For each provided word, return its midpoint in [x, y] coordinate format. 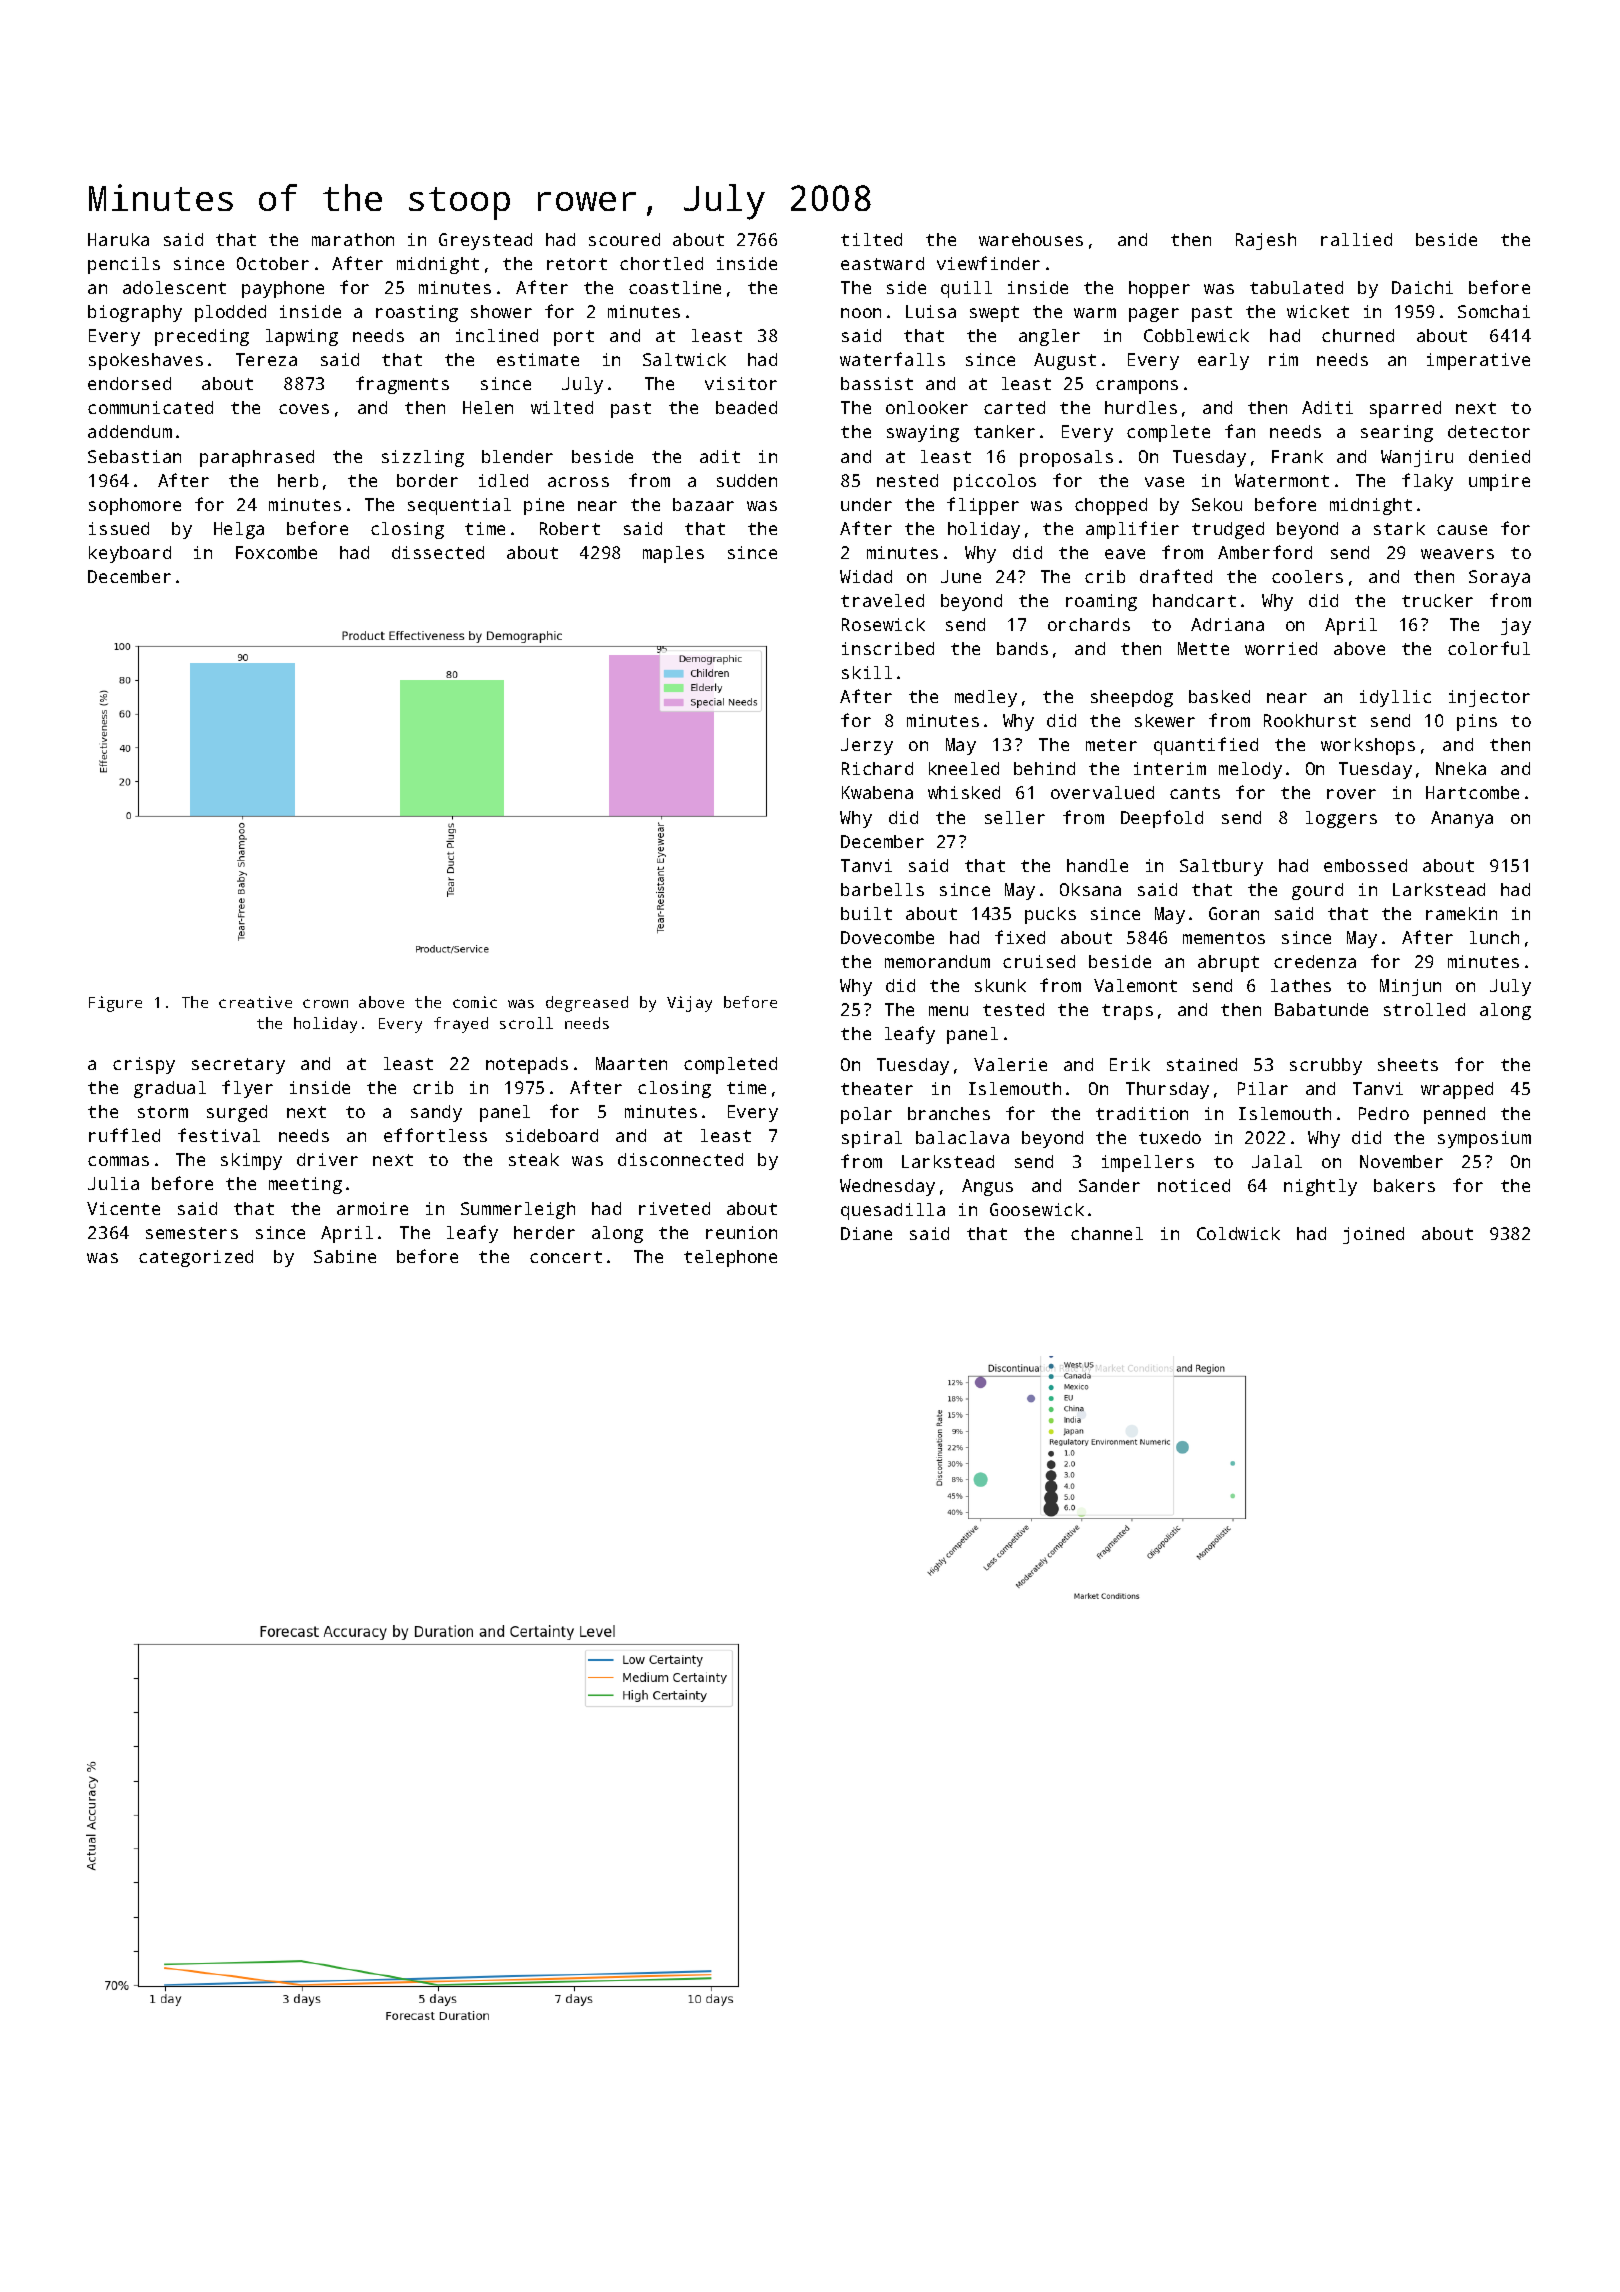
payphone [283, 289]
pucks [1050, 915]
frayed [461, 1025]
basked [1219, 696]
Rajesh [1266, 241]
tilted [871, 239]
